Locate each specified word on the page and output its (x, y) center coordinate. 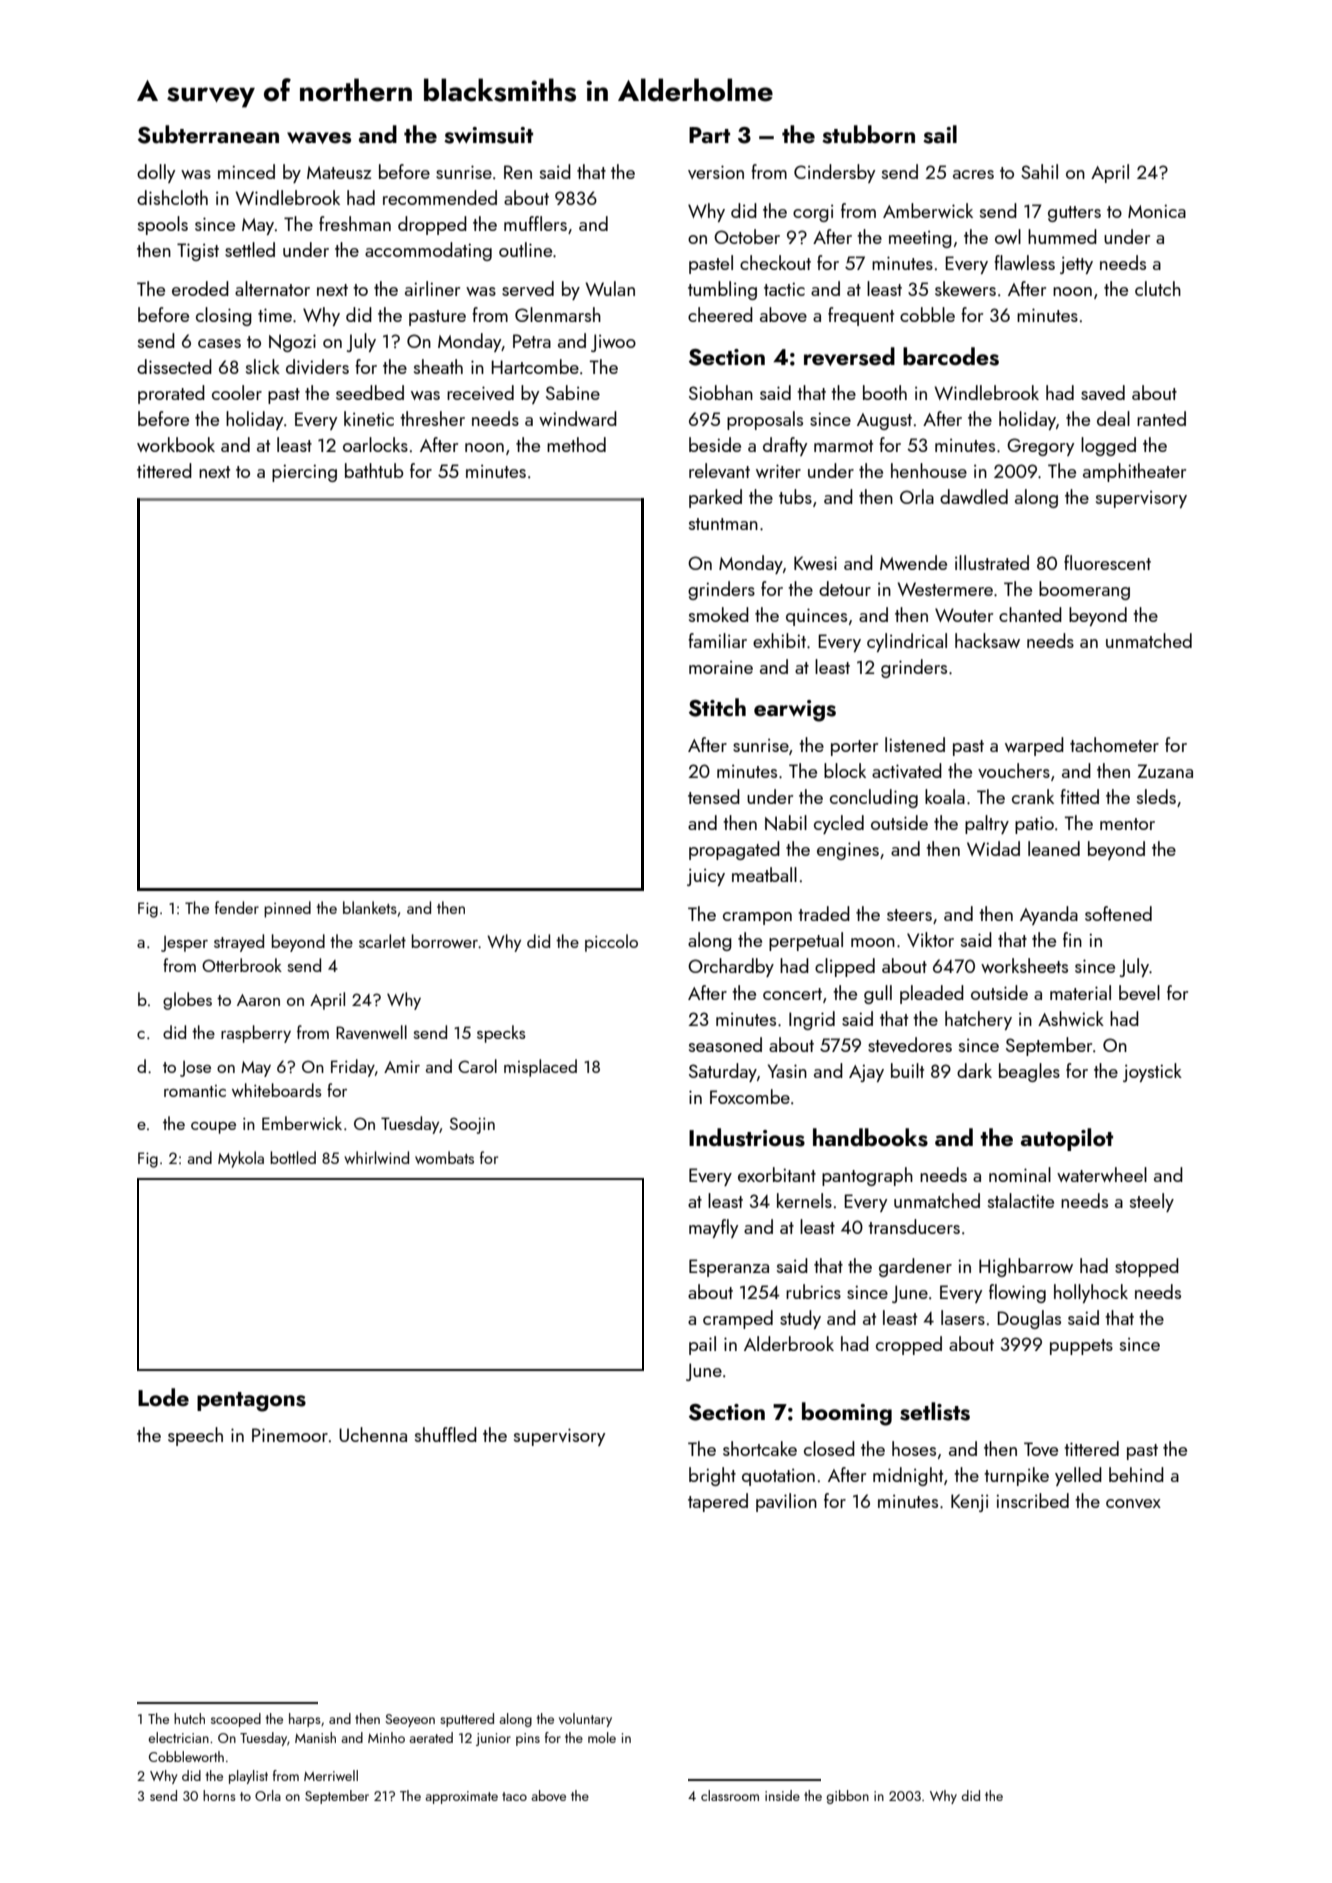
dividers (317, 366)
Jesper (184, 944)
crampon (757, 918)
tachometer (1114, 744)
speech (195, 1436)
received (480, 392)
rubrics (813, 1291)
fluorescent (1107, 562)
